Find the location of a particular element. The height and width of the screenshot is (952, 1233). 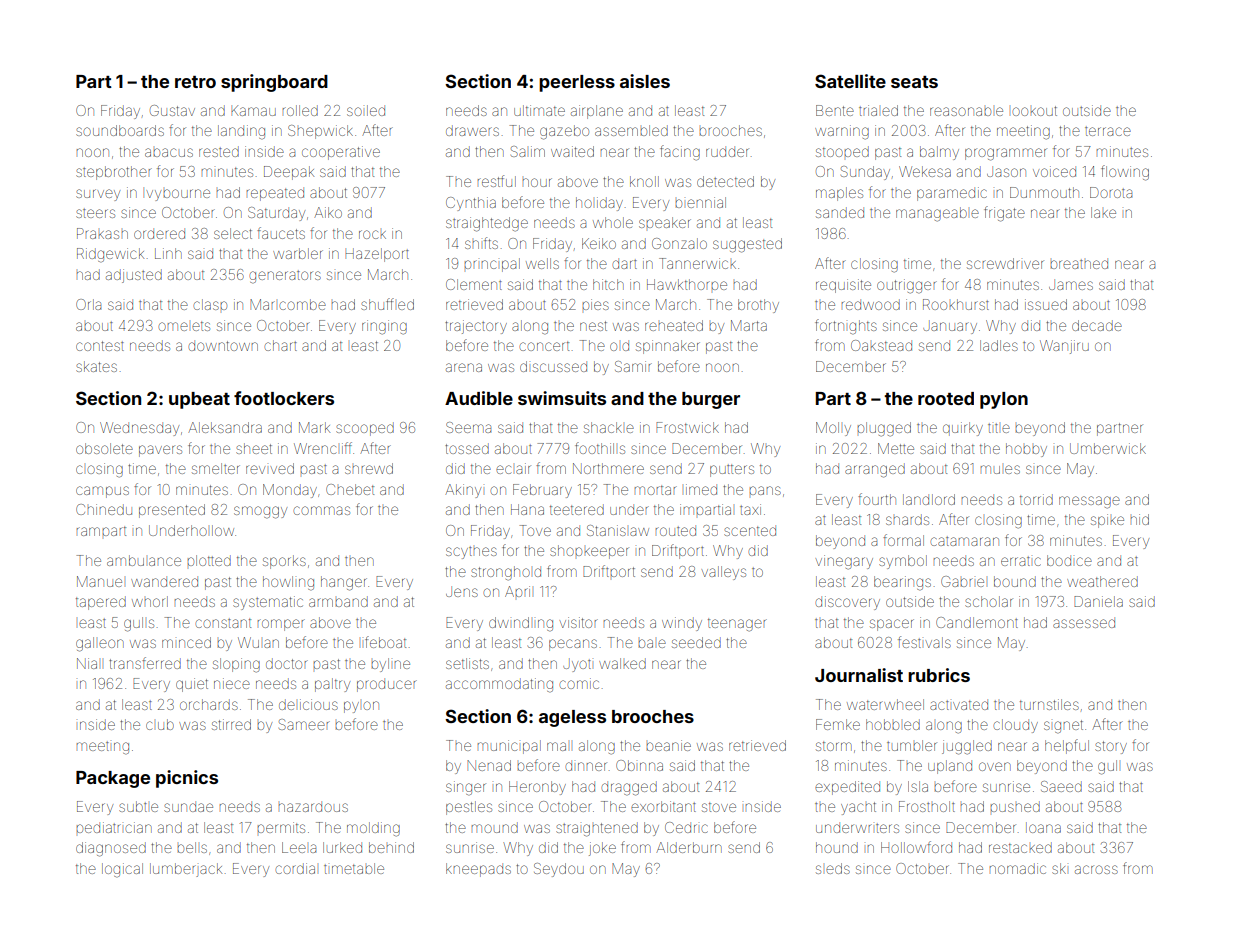

obsolete is located at coordinates (104, 448).
